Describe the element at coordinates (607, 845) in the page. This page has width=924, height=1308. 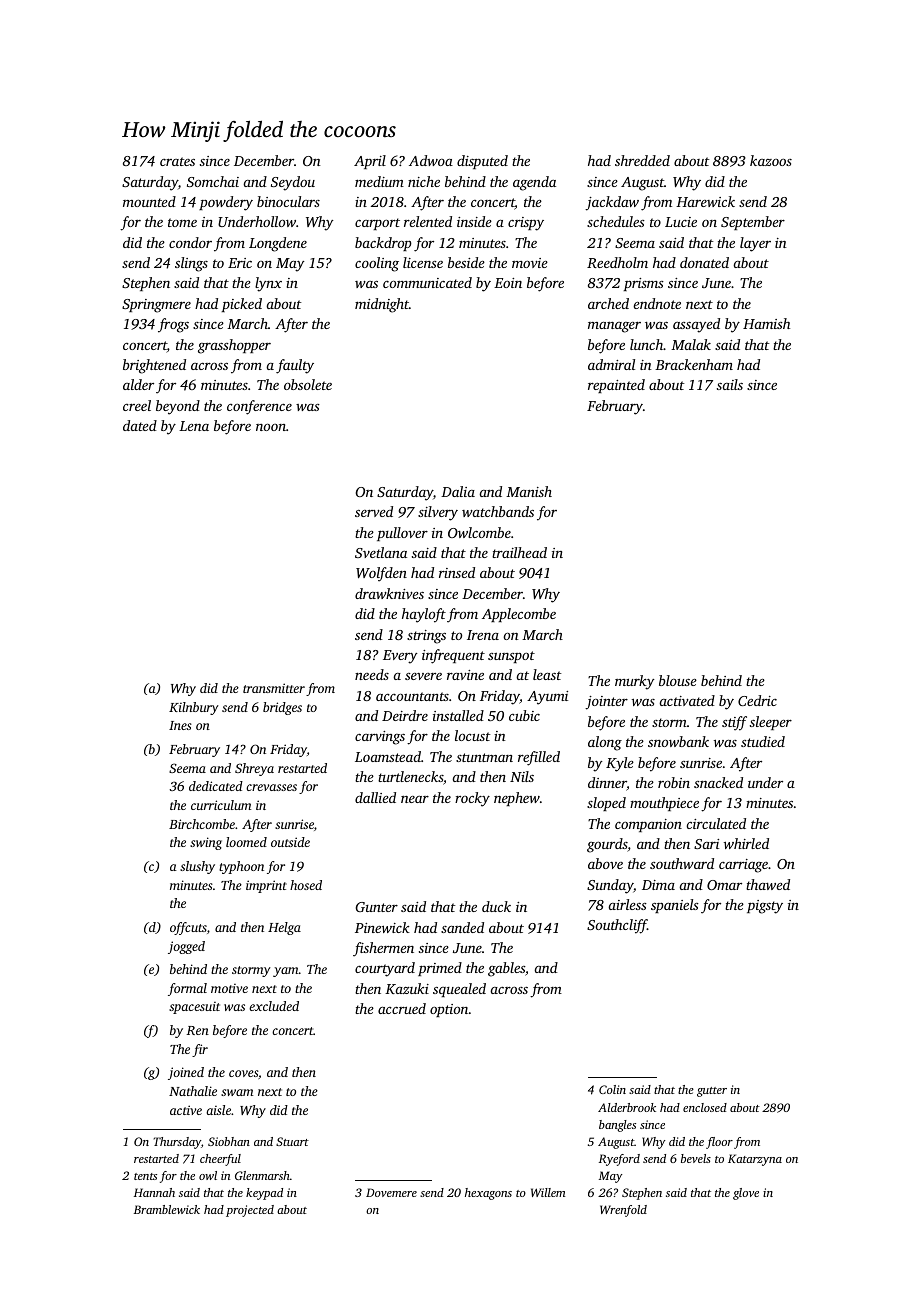
I see `gourds` at that location.
